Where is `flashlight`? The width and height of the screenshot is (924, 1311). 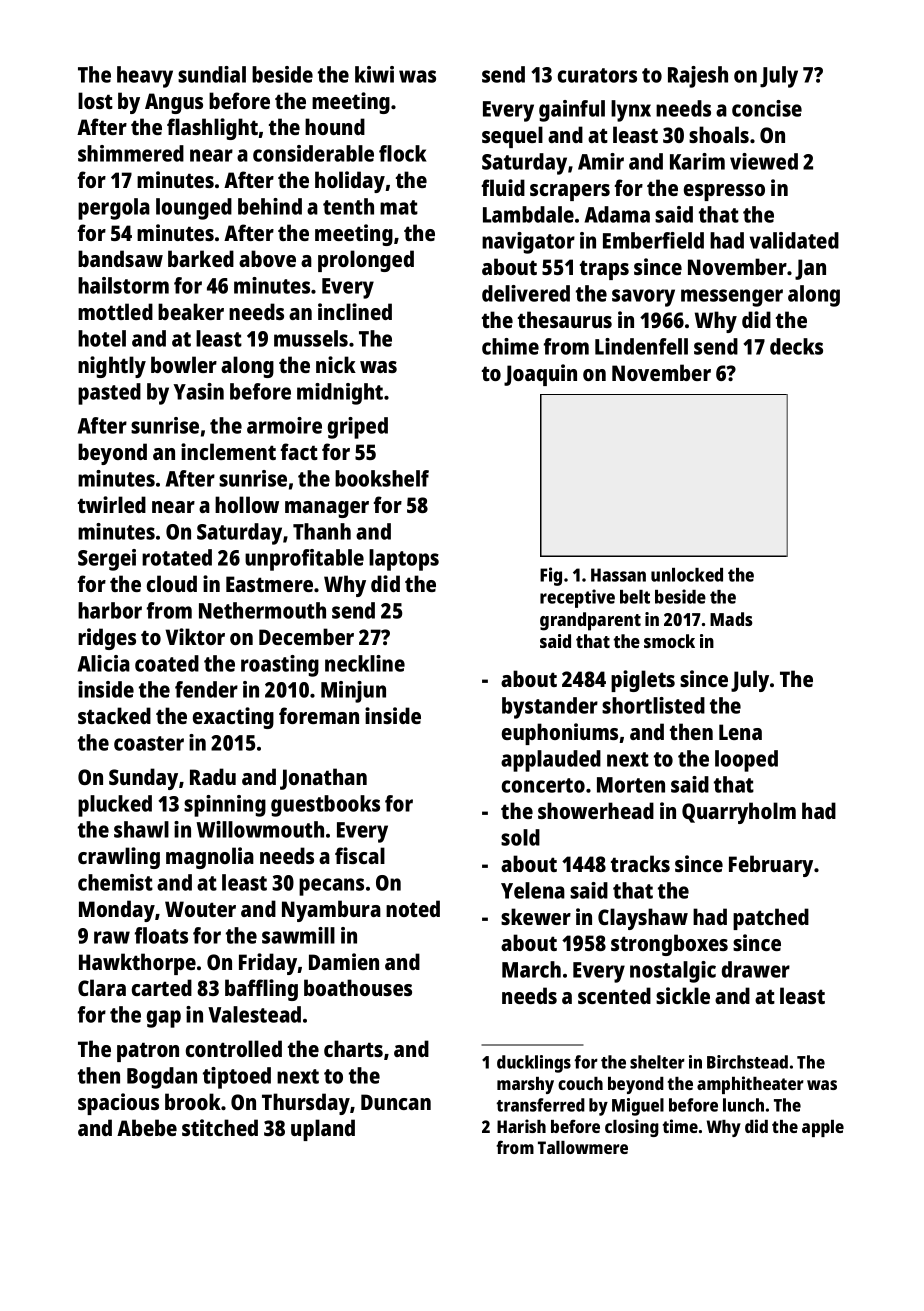 flashlight is located at coordinates (212, 129).
